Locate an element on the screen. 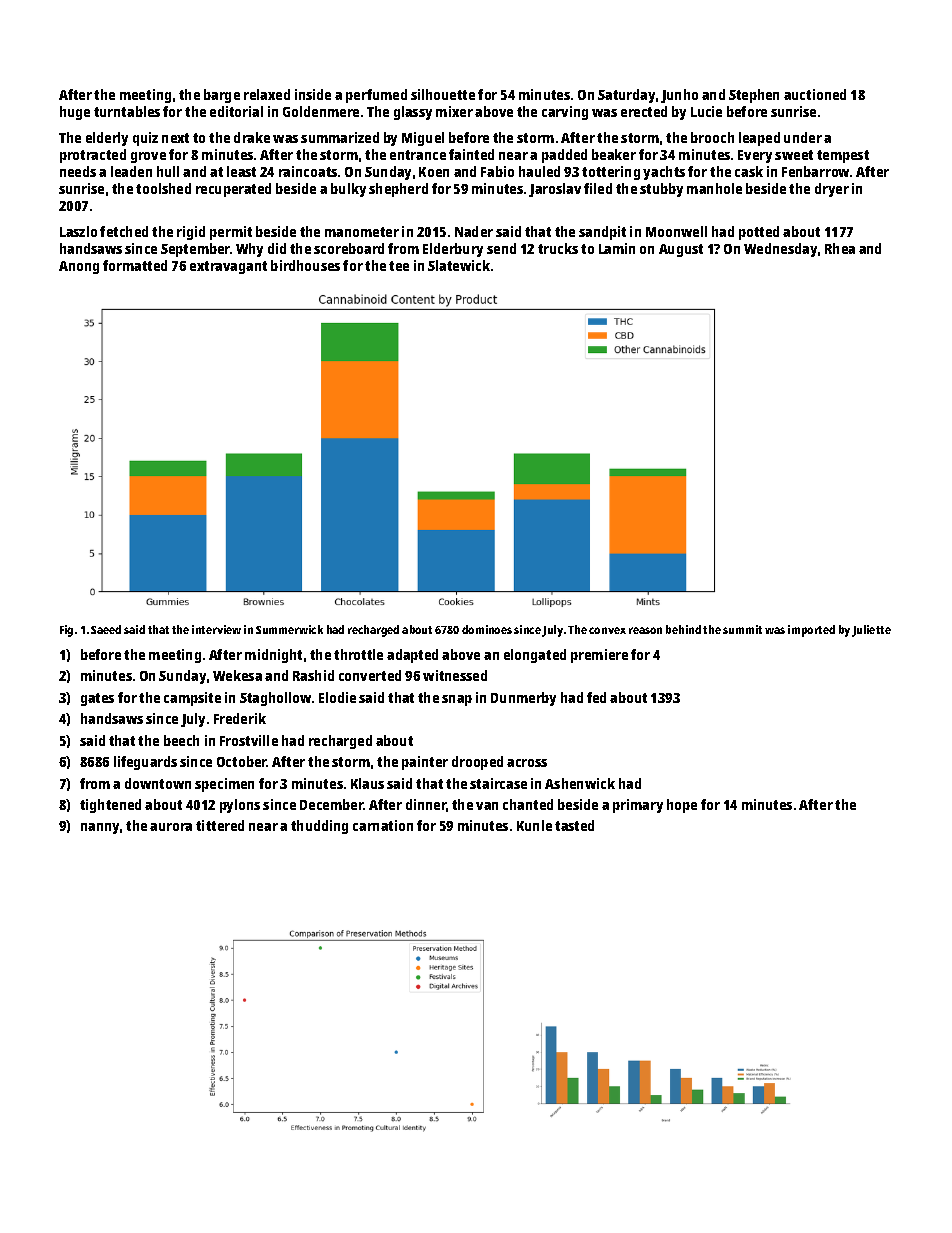 The width and height of the screenshot is (952, 1233). downtown is located at coordinates (158, 783).
